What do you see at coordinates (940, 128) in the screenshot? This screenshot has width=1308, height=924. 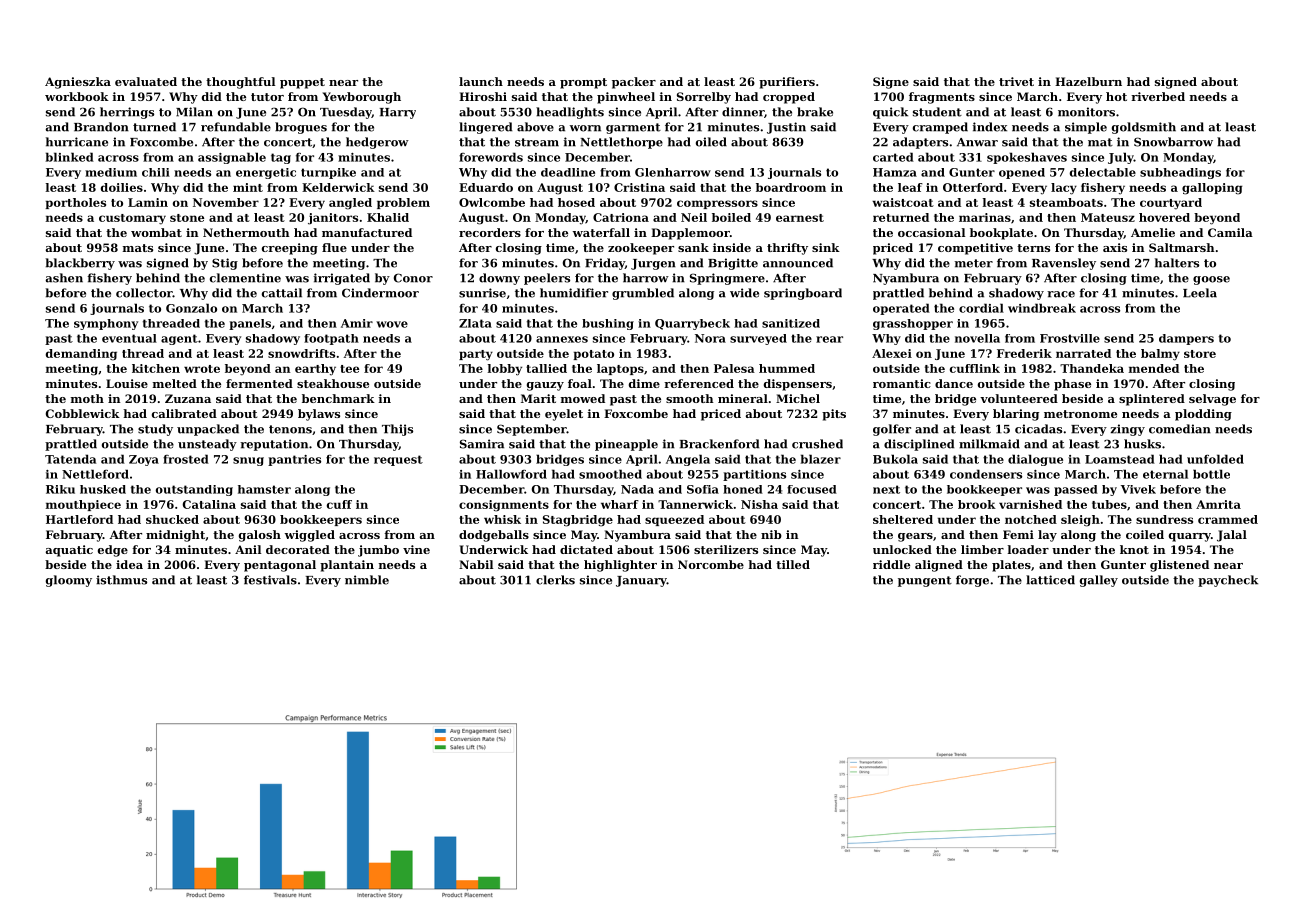 I see `cramped` at bounding box center [940, 128].
